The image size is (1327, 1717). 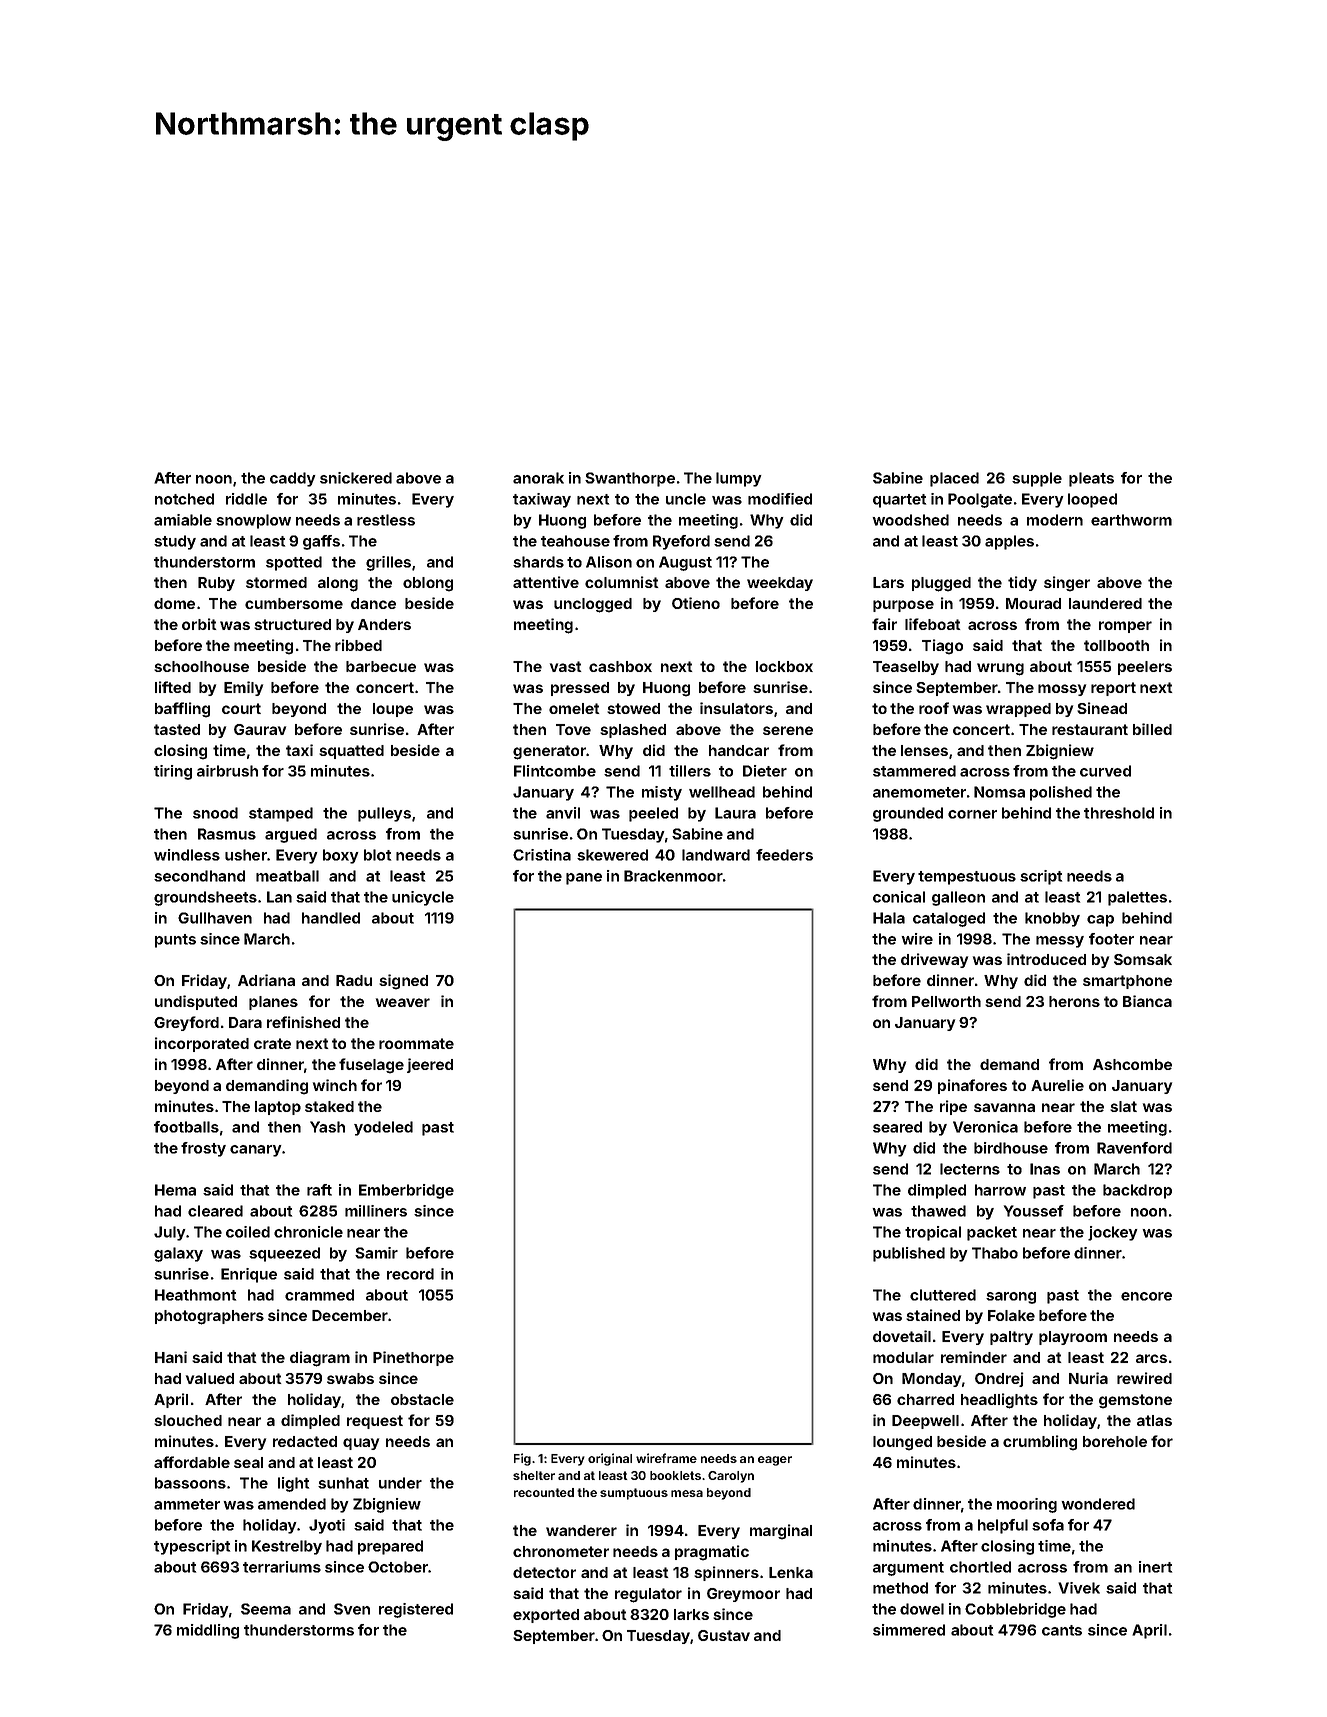 I want to click on restless, so click(x=386, y=520).
